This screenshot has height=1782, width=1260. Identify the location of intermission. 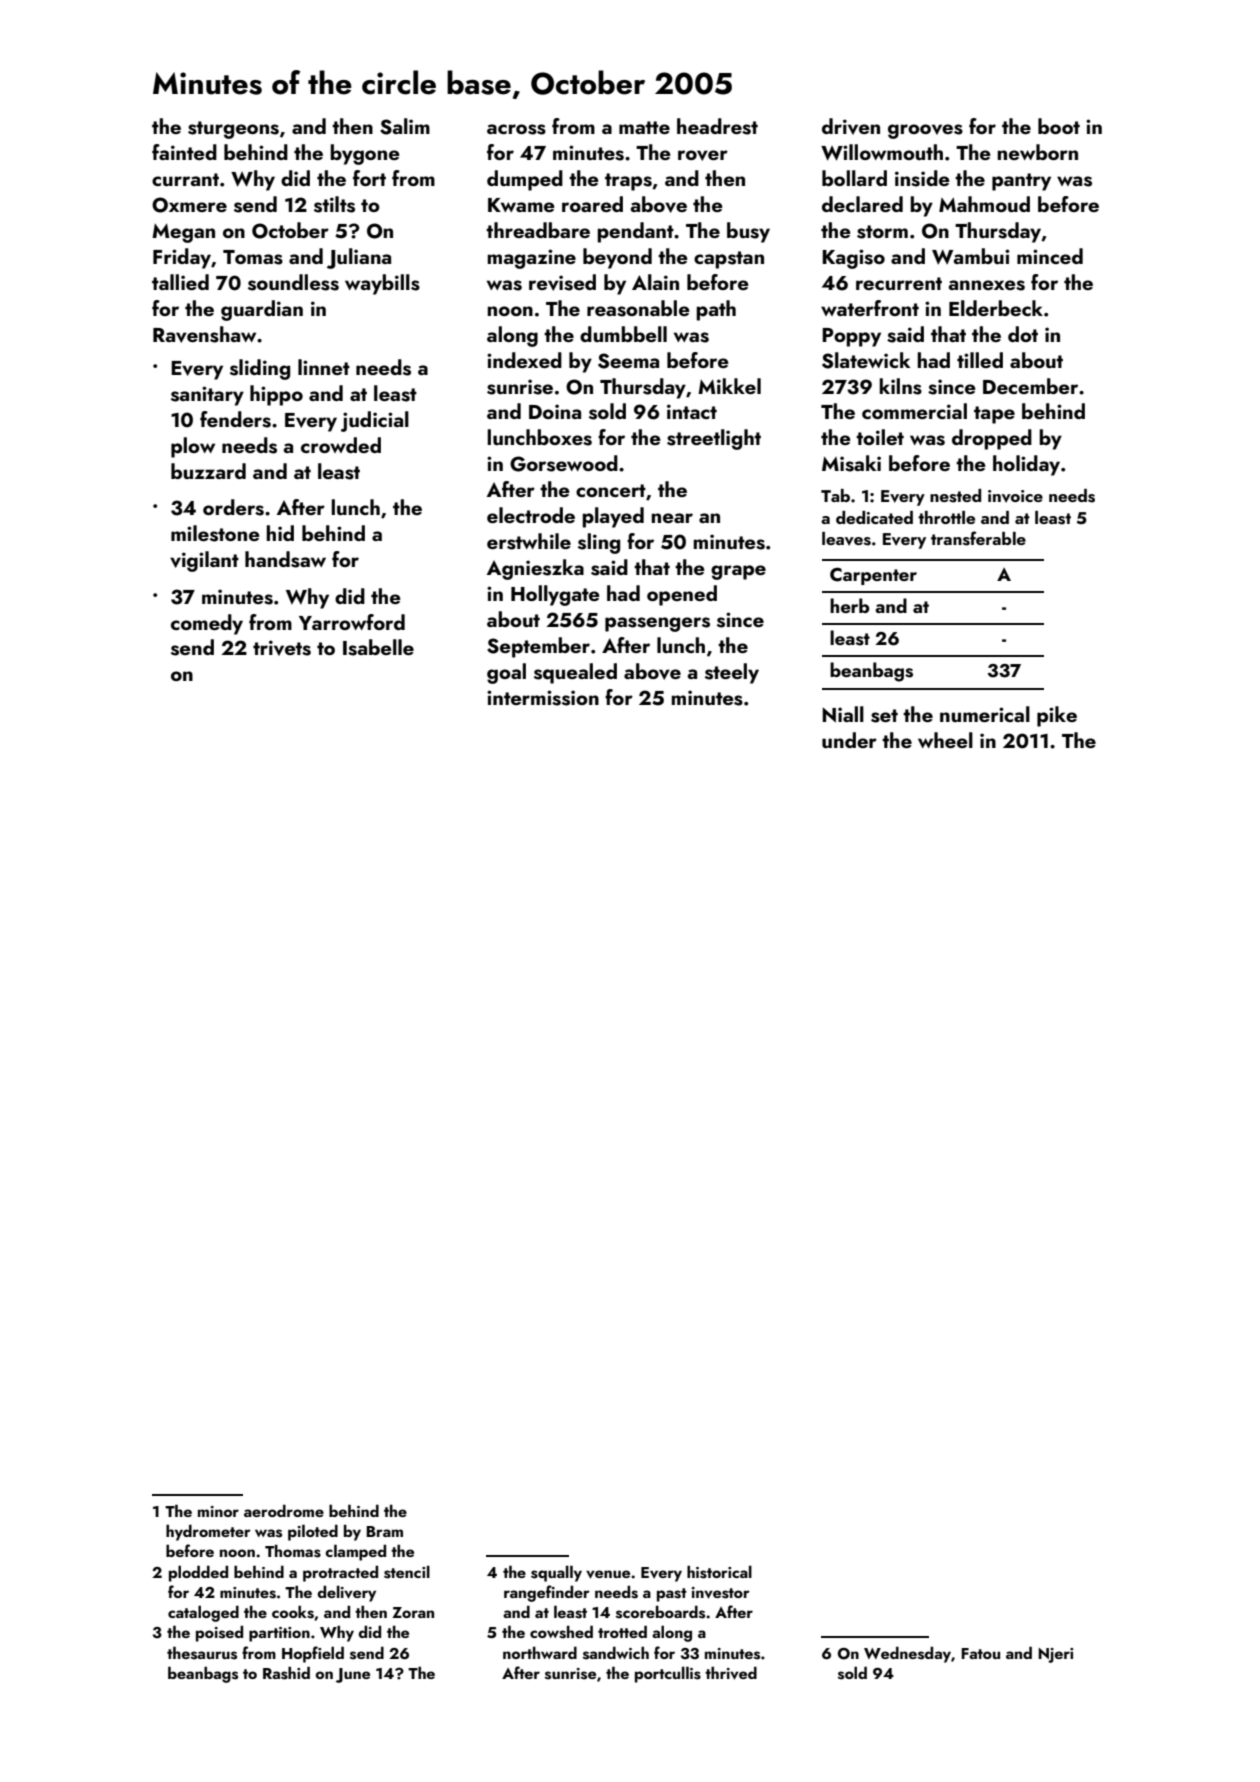
(543, 698).
